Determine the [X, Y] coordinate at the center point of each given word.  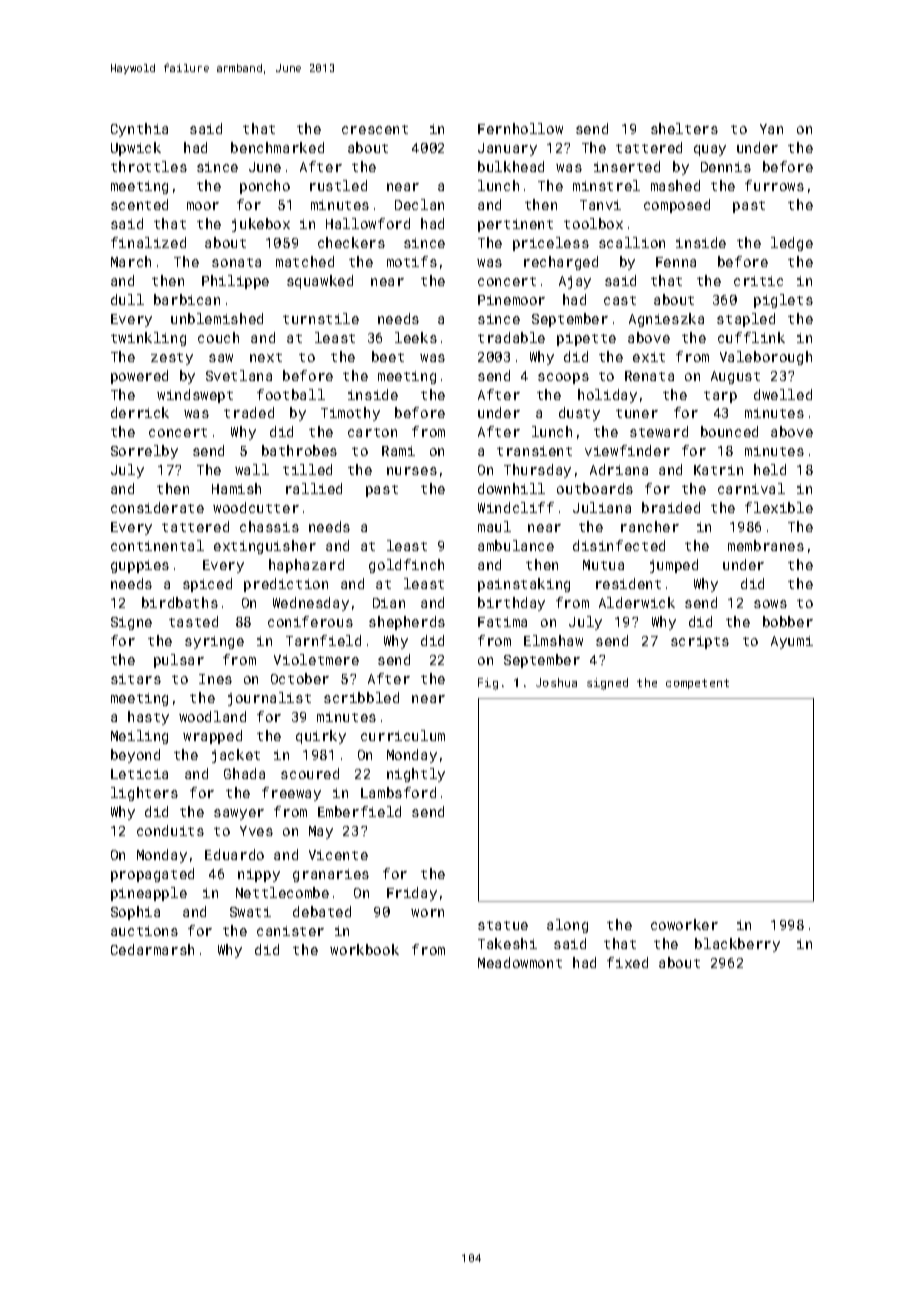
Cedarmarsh [152, 949]
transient [534, 451]
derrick [140, 412]
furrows [774, 185]
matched [305, 261]
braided [671, 507]
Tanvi [600, 205]
